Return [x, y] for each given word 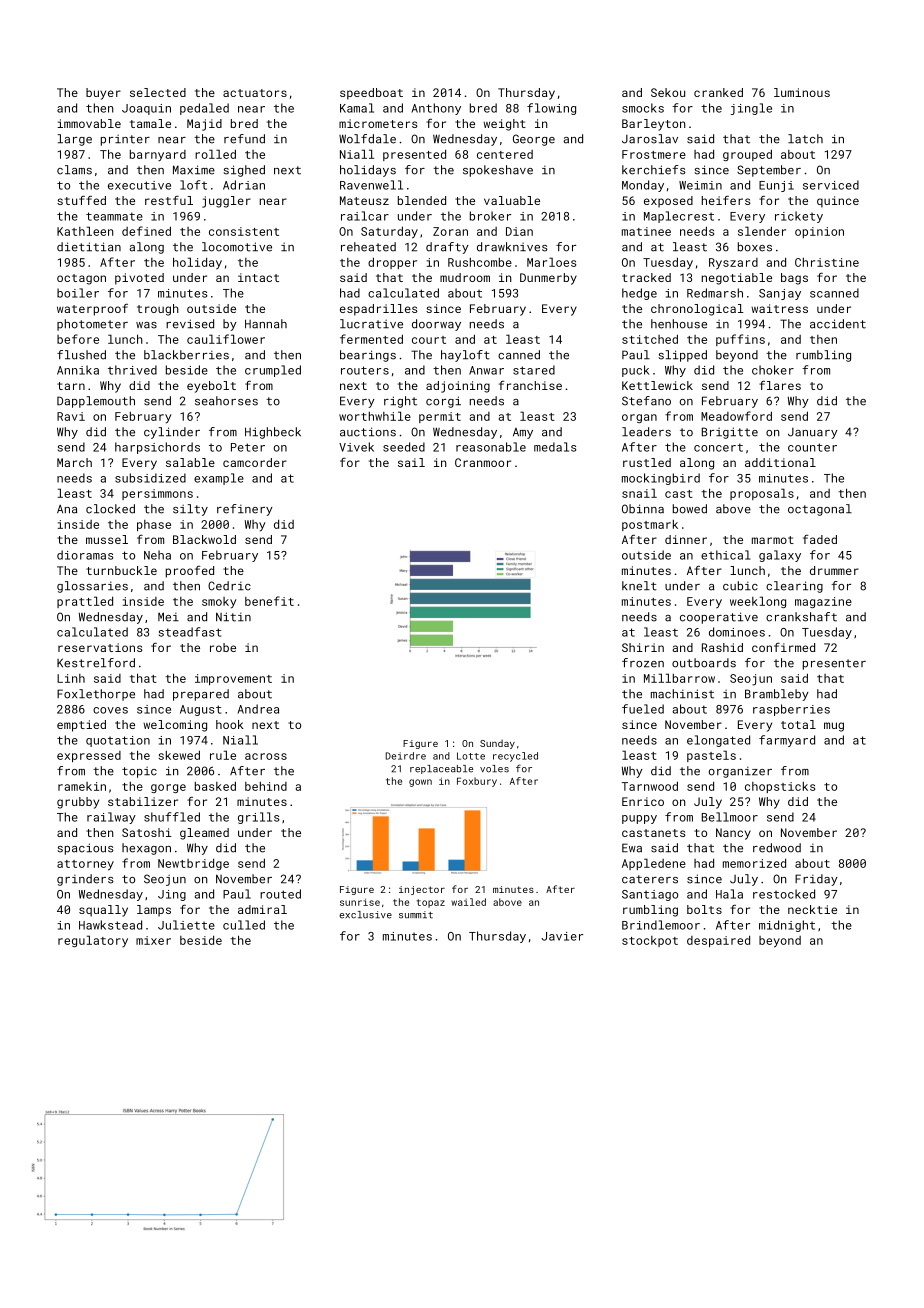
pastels [711, 756]
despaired [718, 941]
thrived [132, 370]
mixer [153, 940]
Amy [523, 433]
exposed [668, 202]
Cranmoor [483, 462]
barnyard [158, 155]
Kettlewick [657, 385]
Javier [562, 936]
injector [422, 890]
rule [223, 755]
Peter [248, 447]
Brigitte [730, 433]
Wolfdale [367, 139]
